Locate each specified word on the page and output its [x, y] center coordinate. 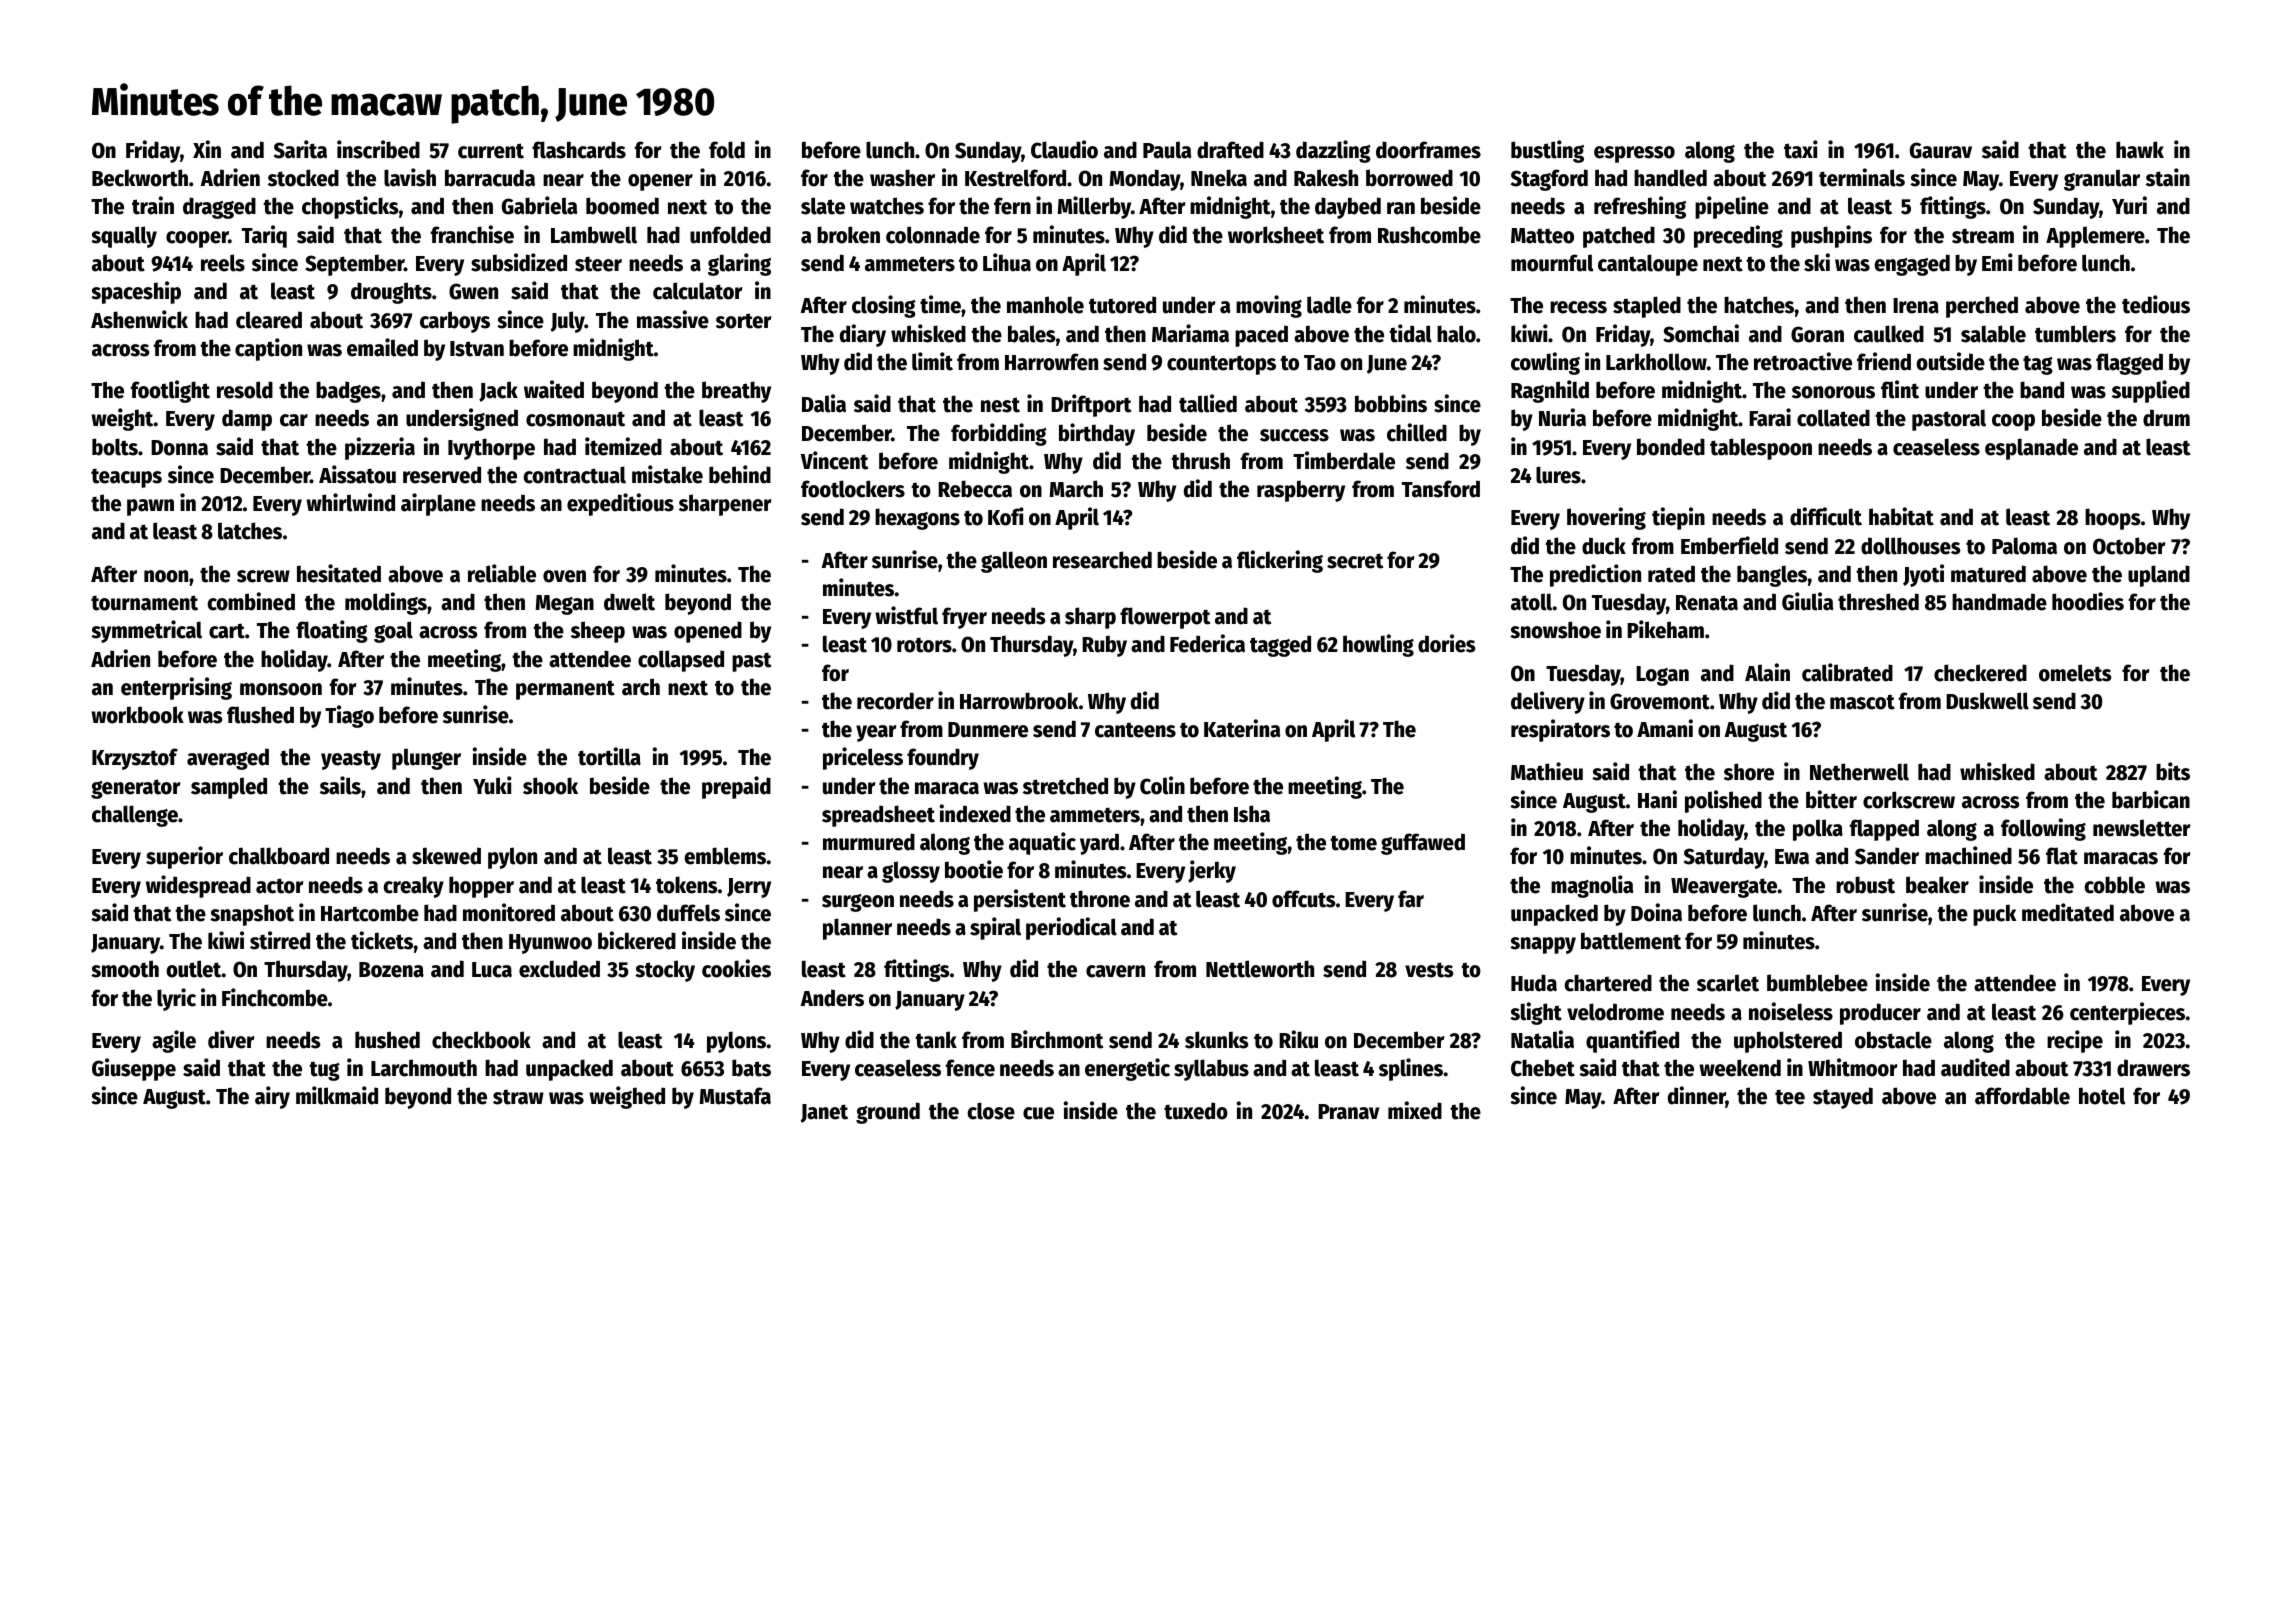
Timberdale [1344, 460]
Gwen [473, 291]
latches [250, 531]
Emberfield [1729, 545]
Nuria [1562, 417]
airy [272, 1097]
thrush [1200, 461]
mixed [1415, 1110]
